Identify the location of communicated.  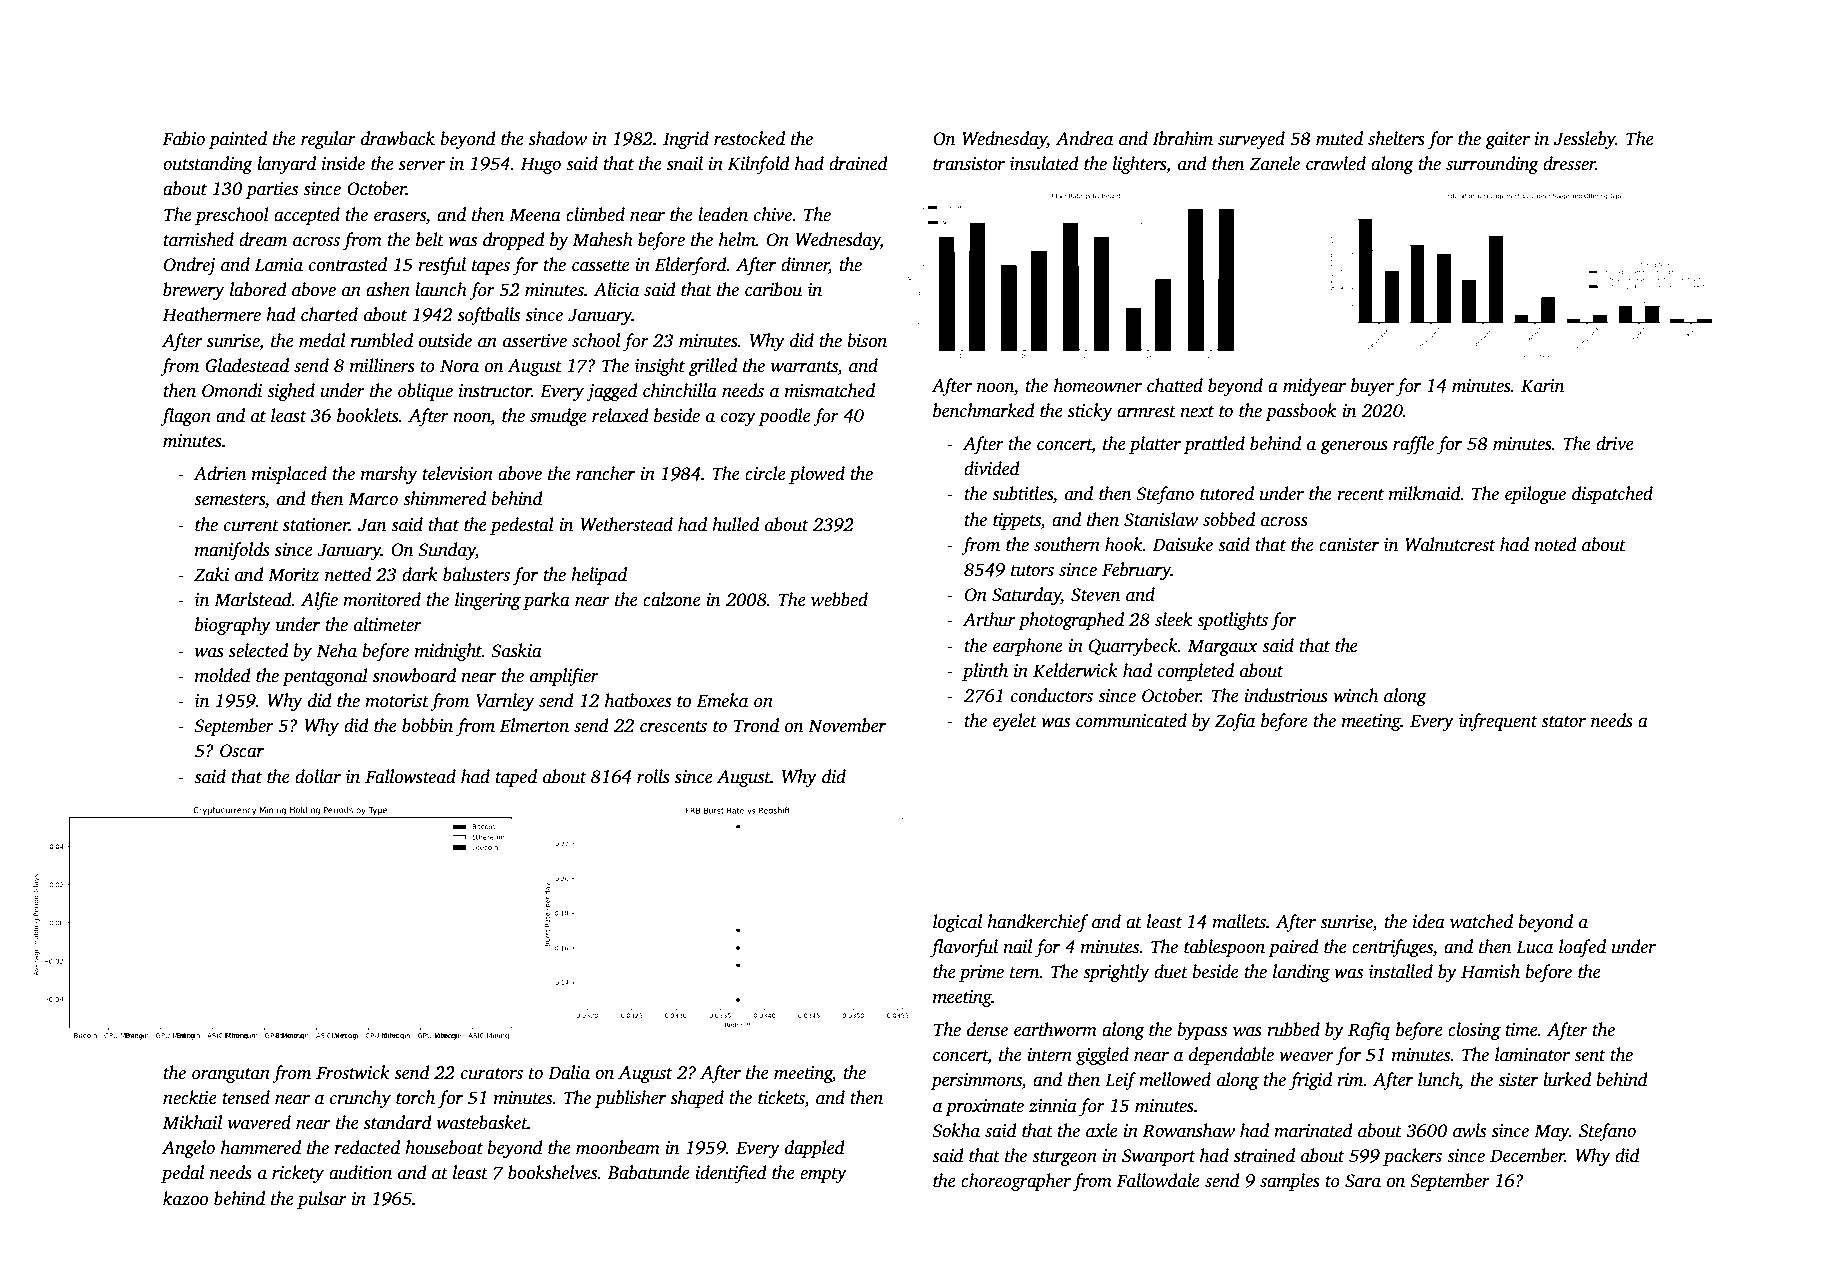
(1131, 720).
